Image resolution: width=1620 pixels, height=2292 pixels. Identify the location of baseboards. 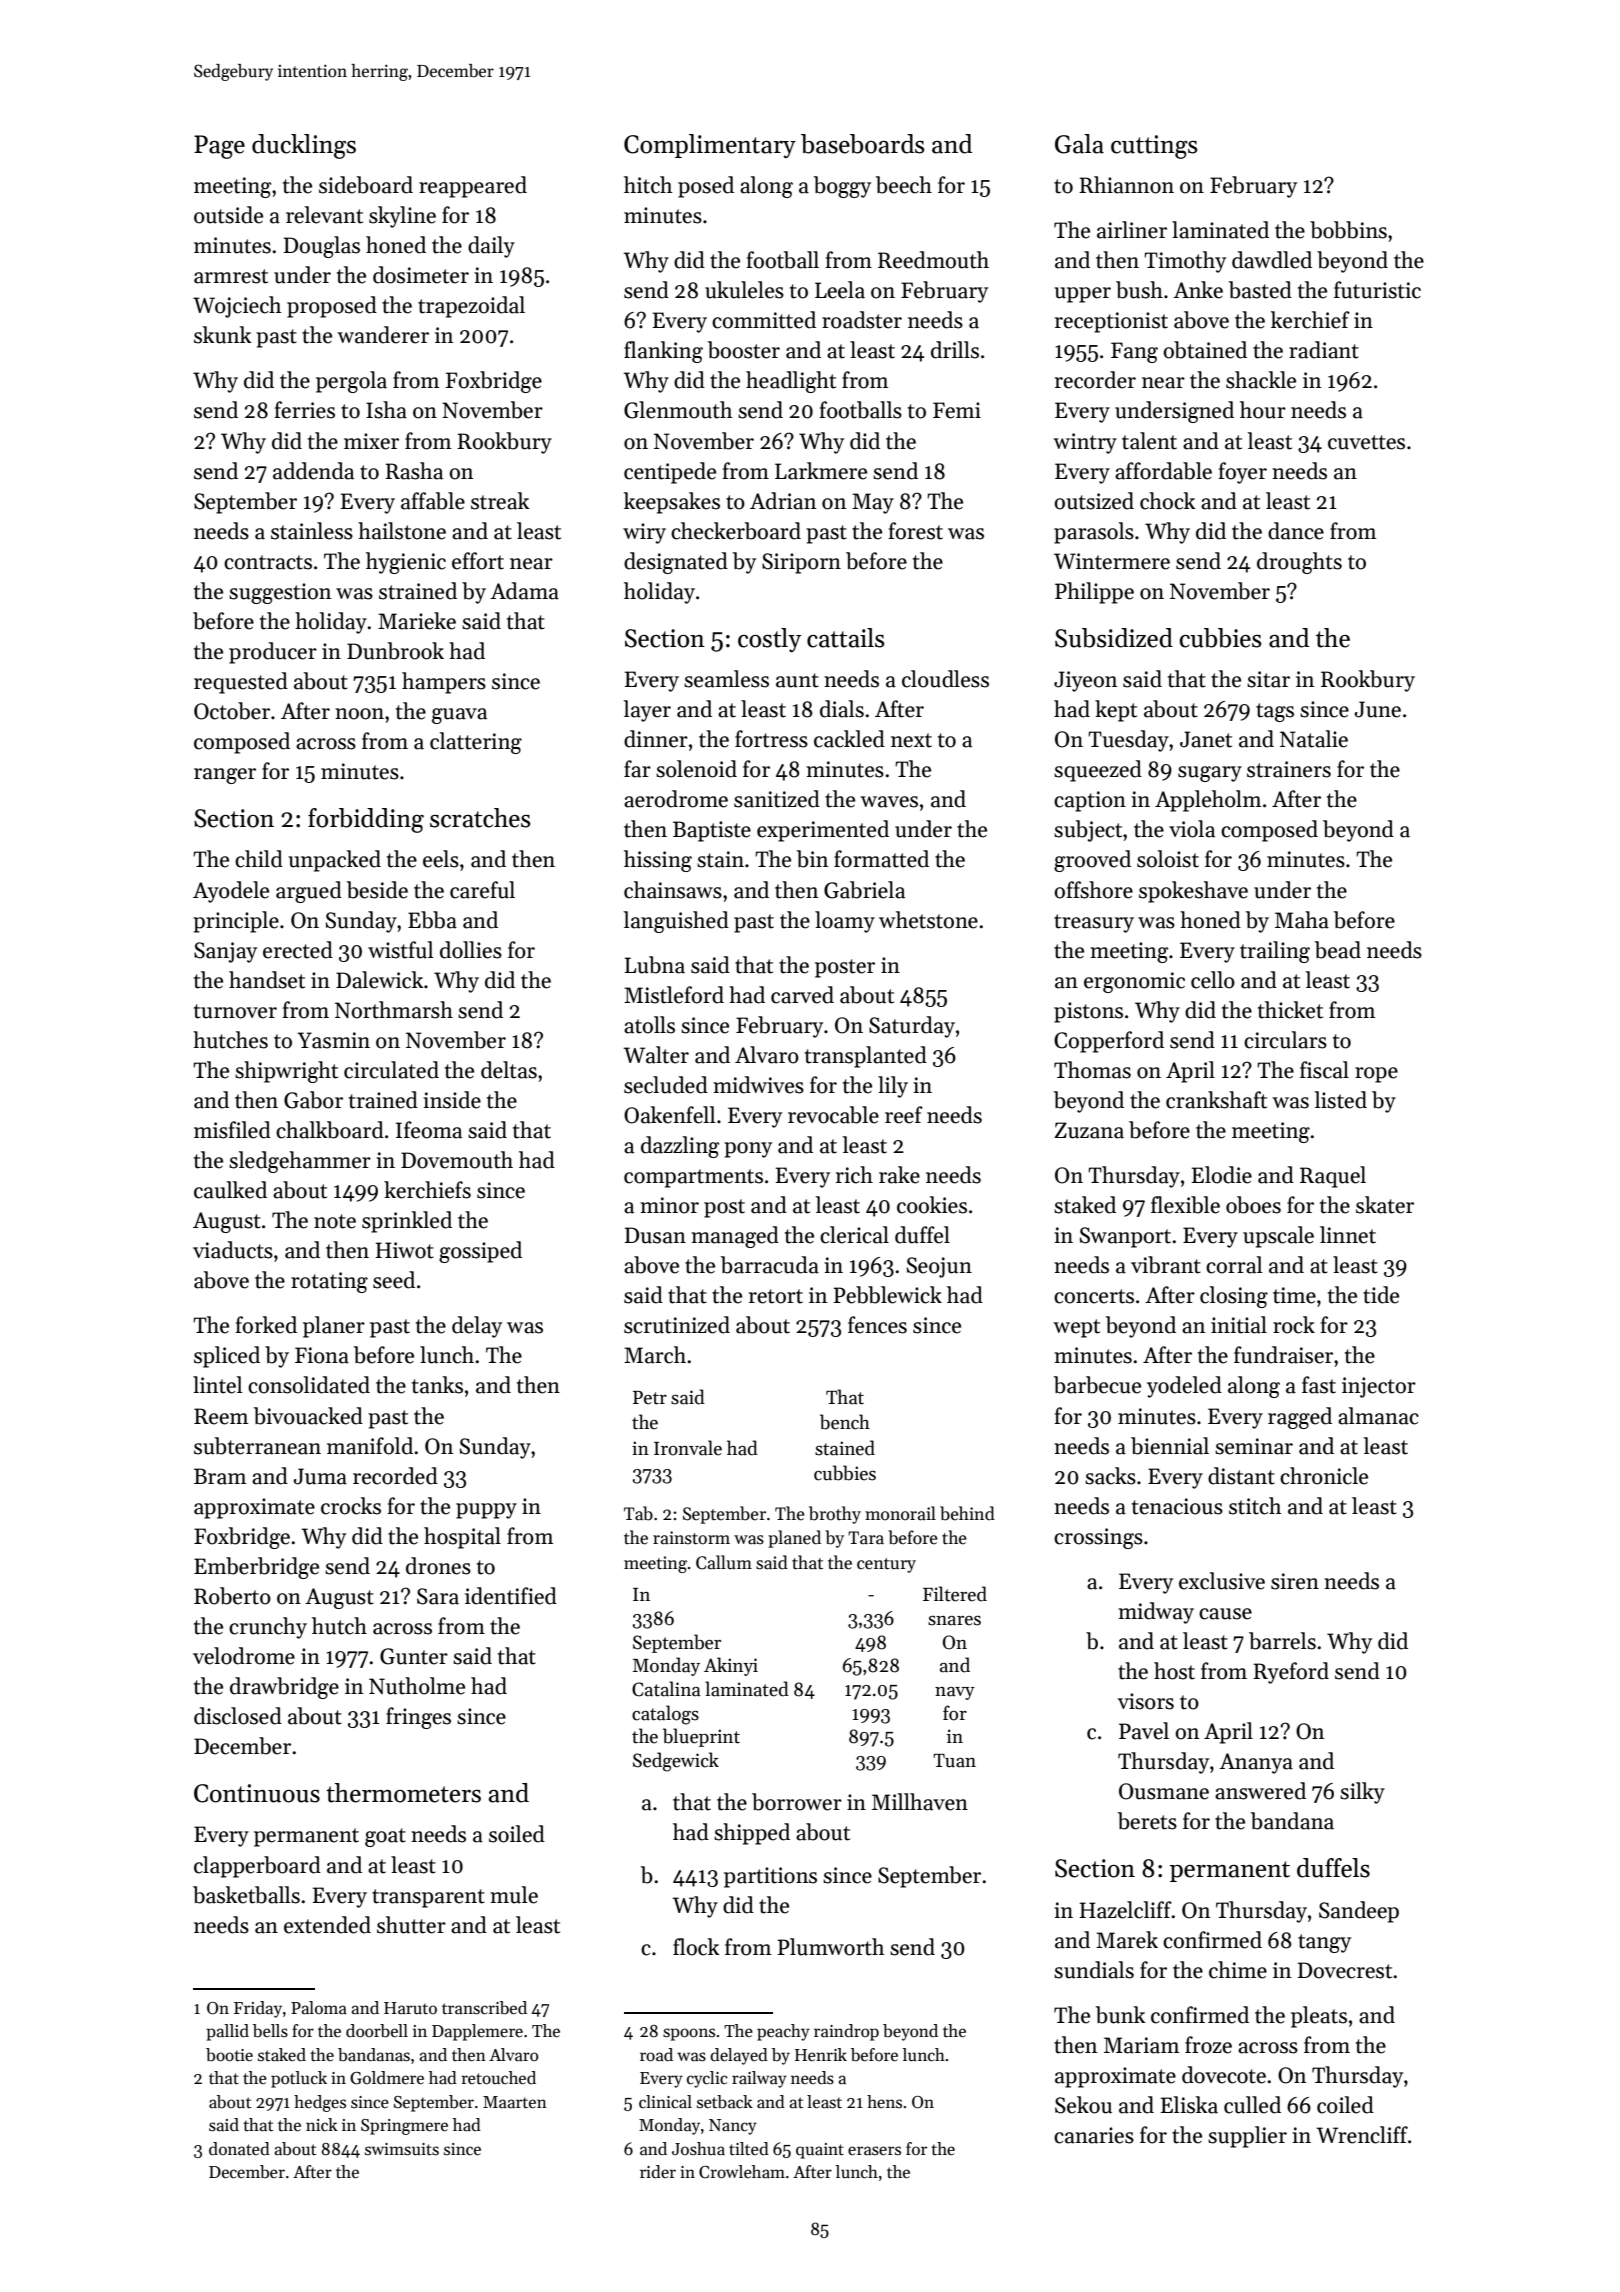
(863, 144).
